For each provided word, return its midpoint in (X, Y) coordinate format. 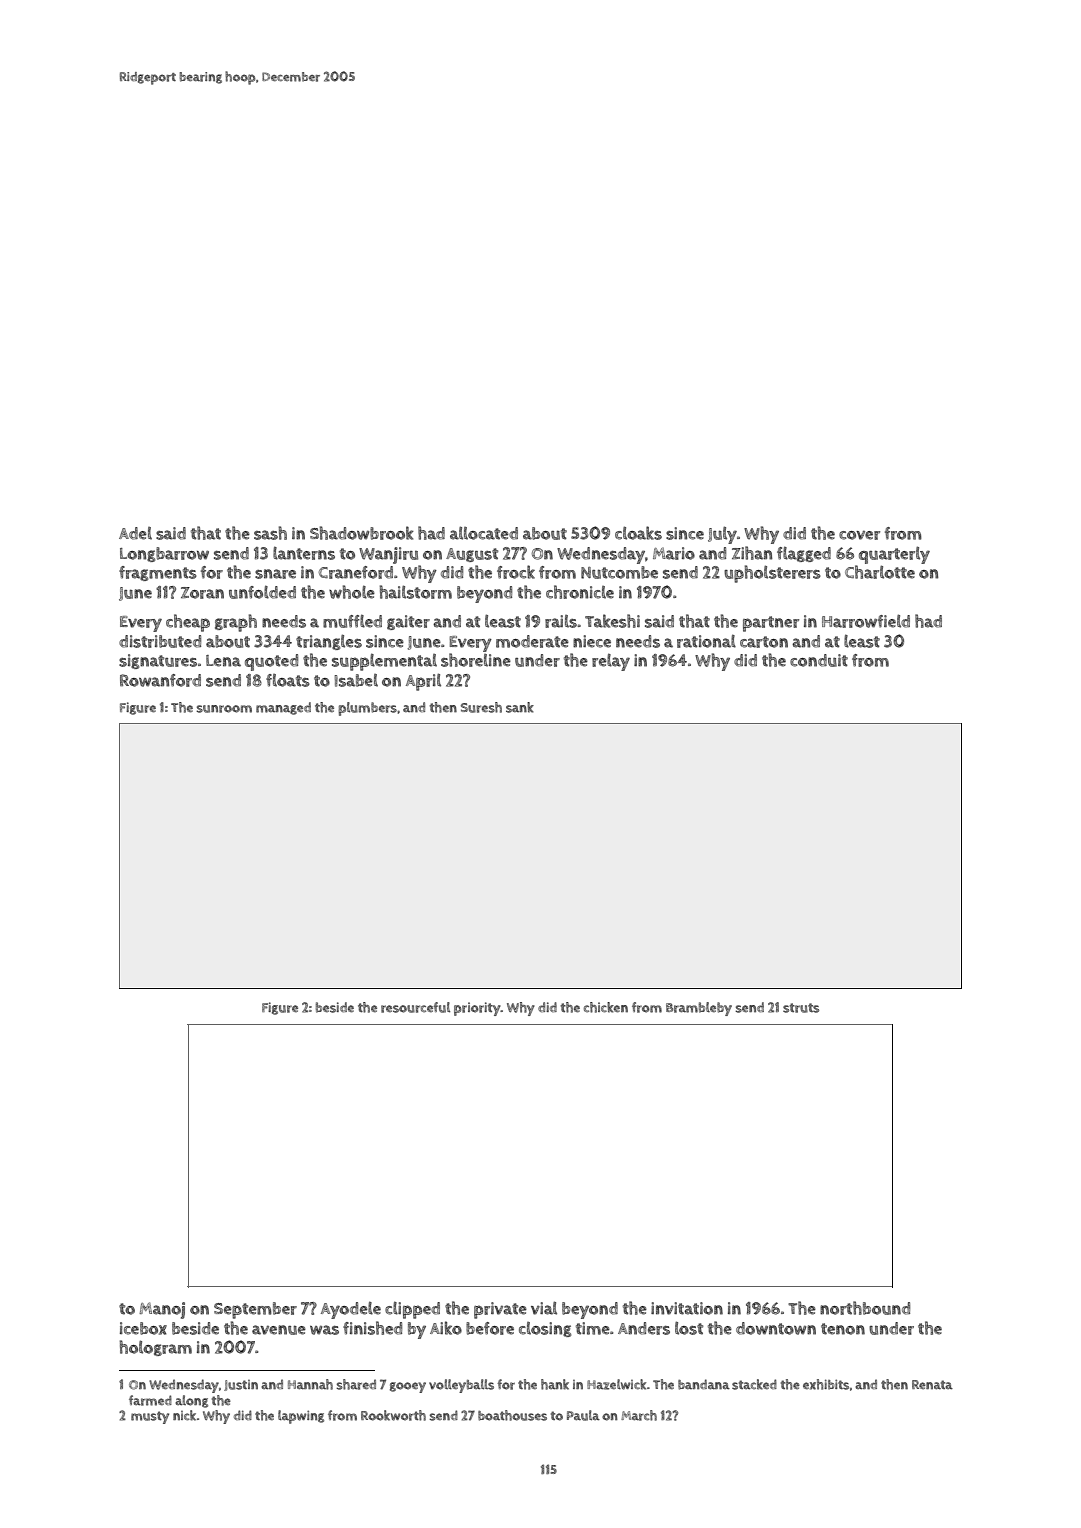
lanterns (304, 553)
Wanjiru (388, 555)
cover (859, 535)
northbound (865, 1308)
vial (544, 1308)
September (255, 1310)
